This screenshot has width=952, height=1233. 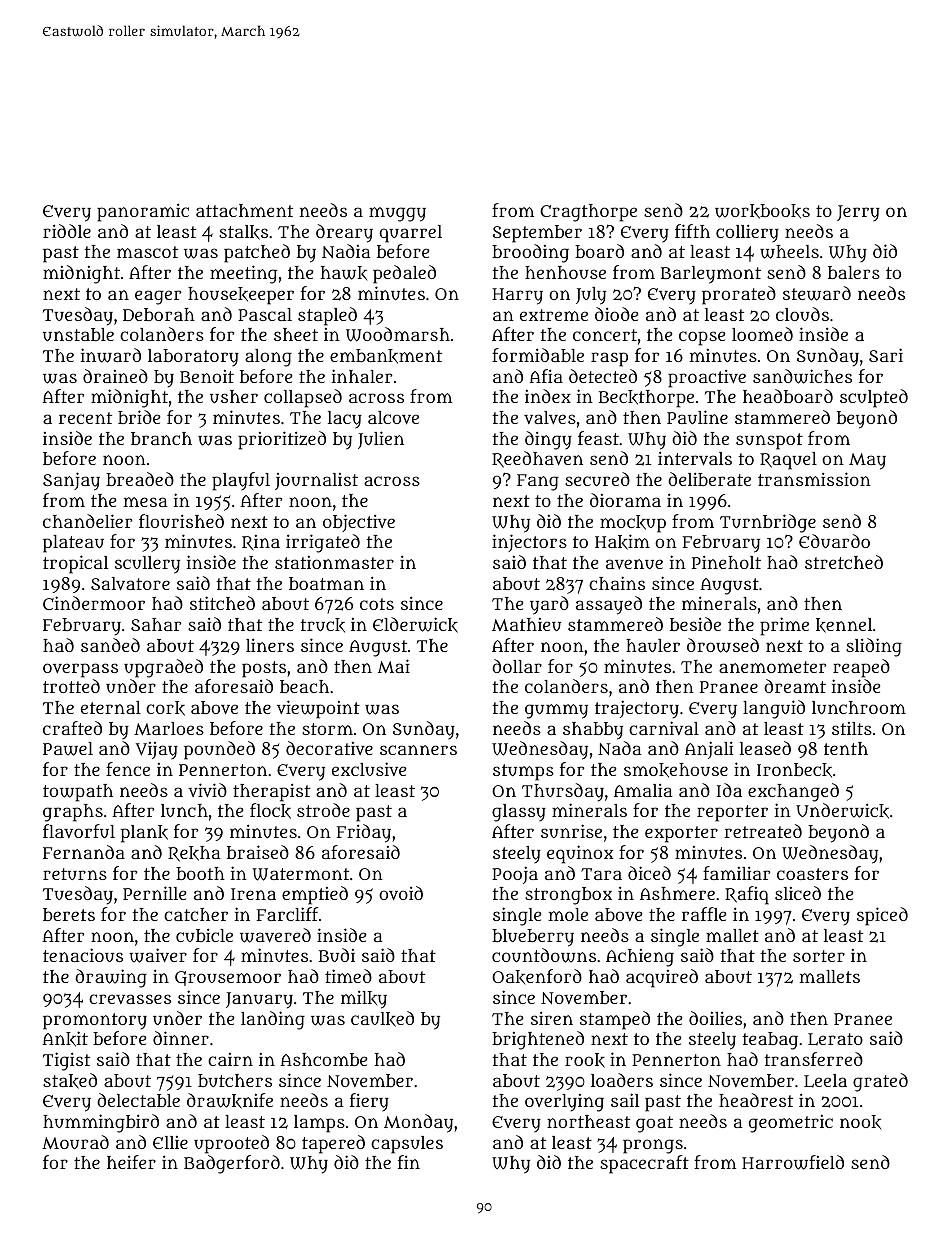 What do you see at coordinates (94, 603) in the screenshot?
I see `Cindermoor` at bounding box center [94, 603].
